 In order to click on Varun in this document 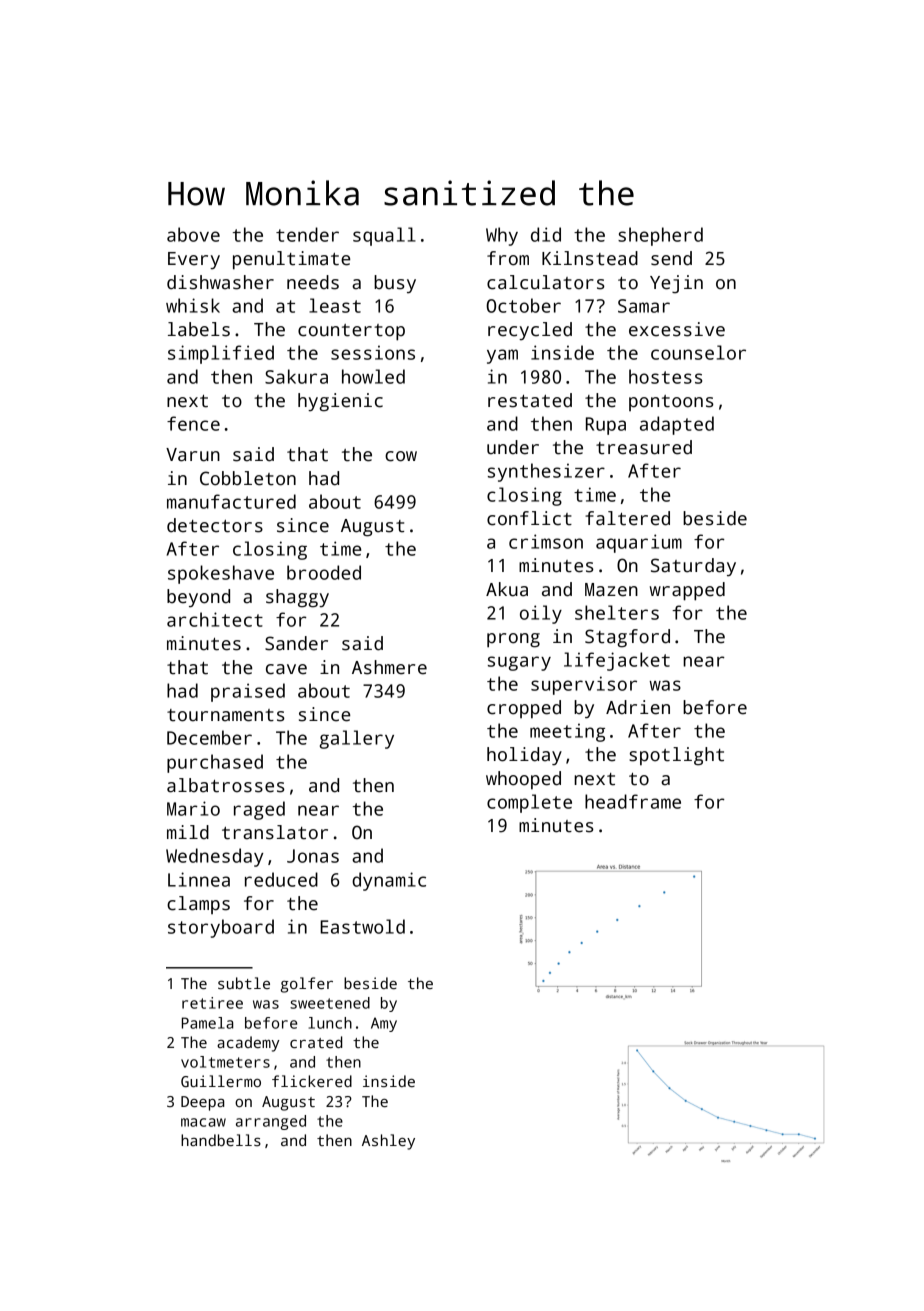, I will do `click(193, 455)`.
